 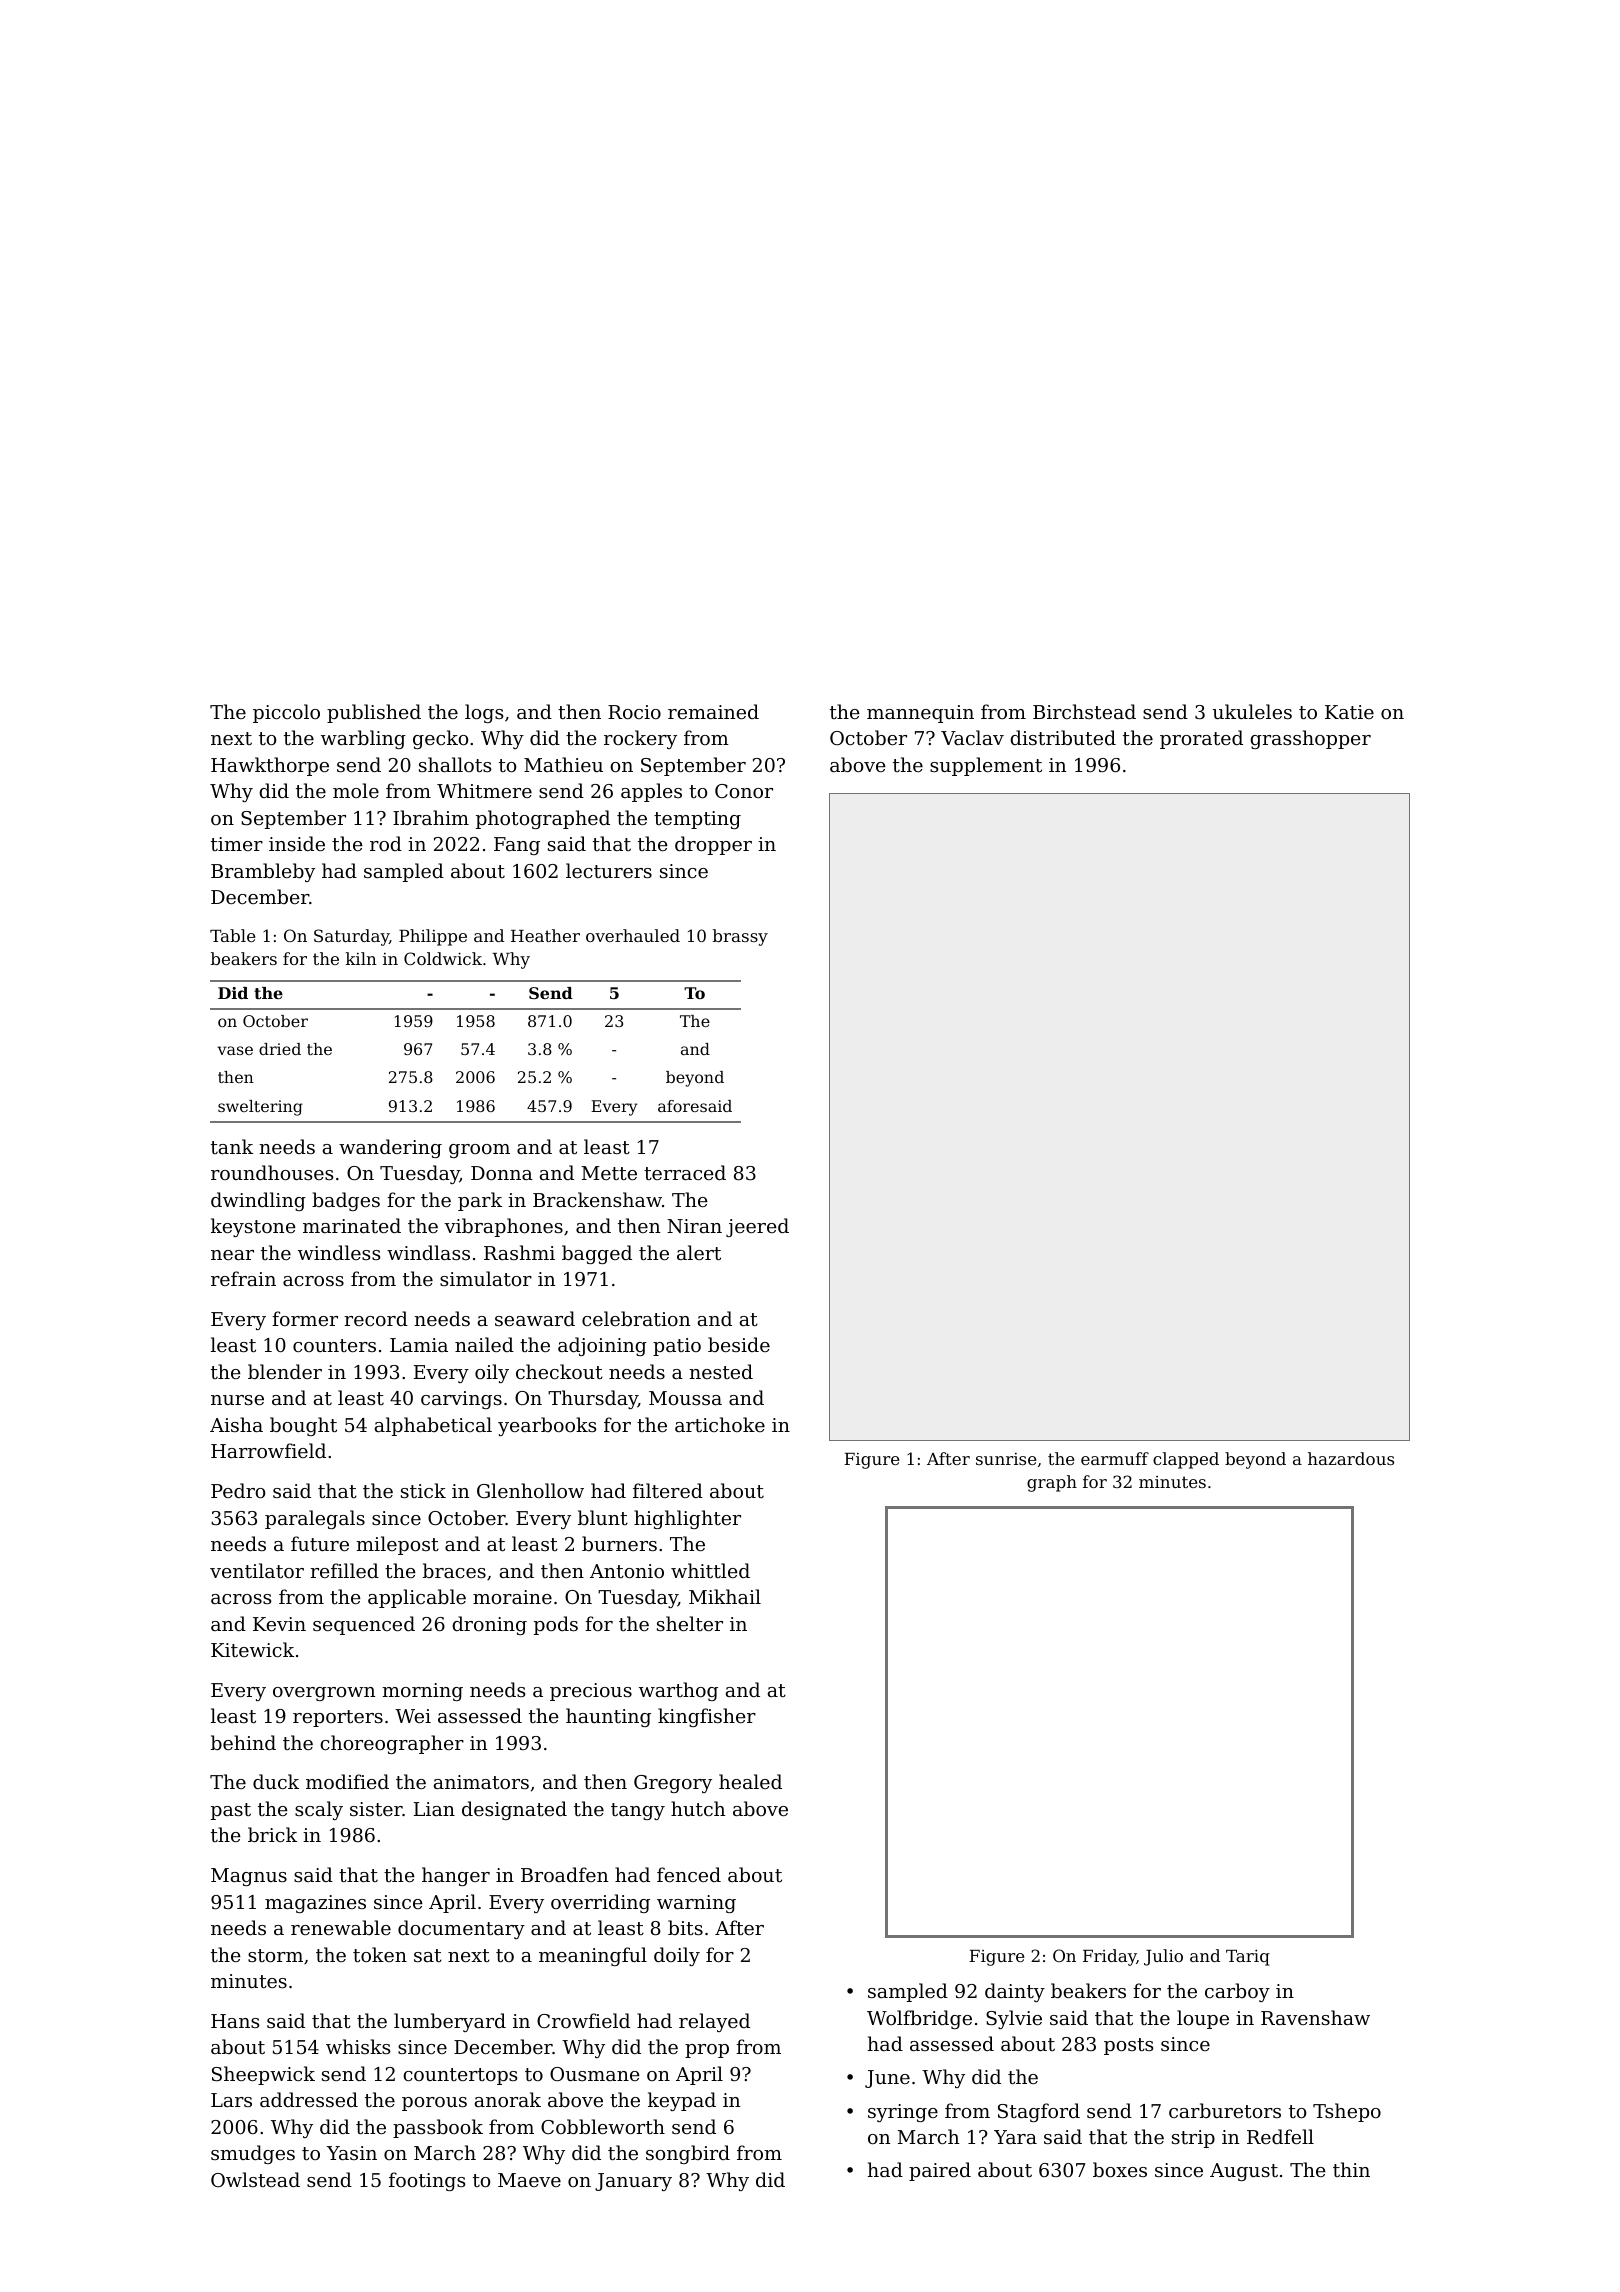 I want to click on hazardous, so click(x=1351, y=1458).
